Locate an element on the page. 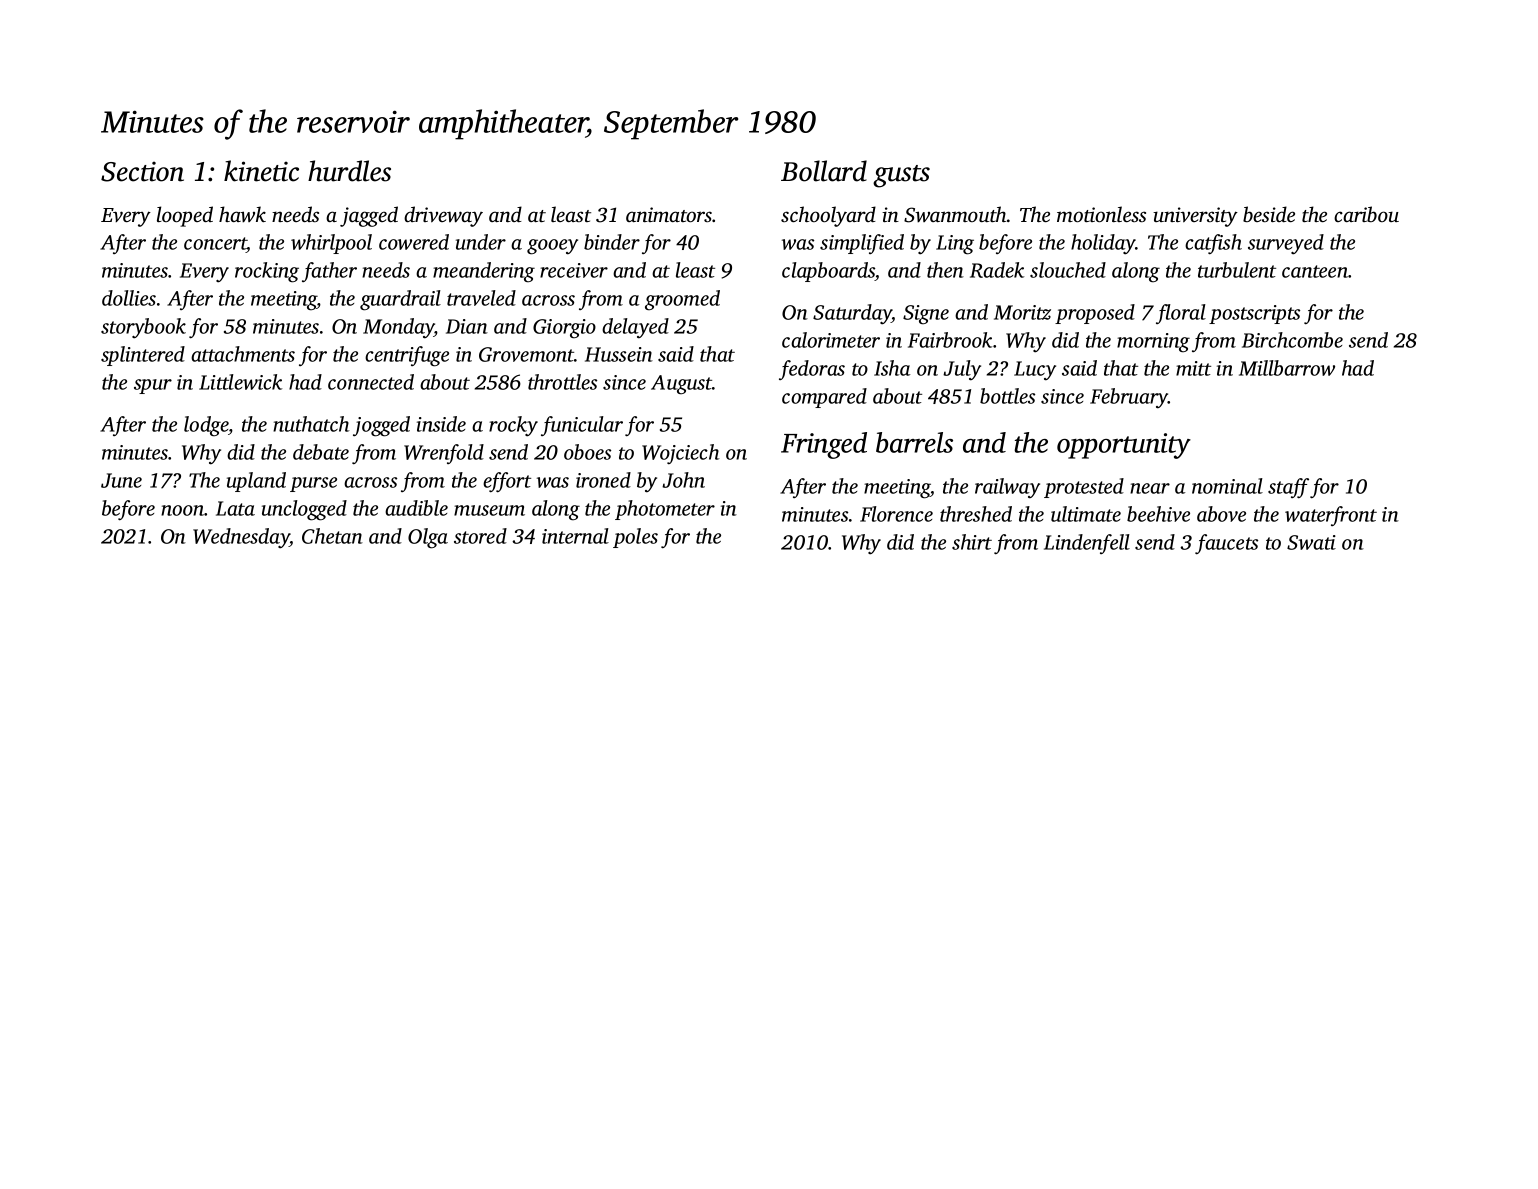  hurdles is located at coordinates (349, 171).
